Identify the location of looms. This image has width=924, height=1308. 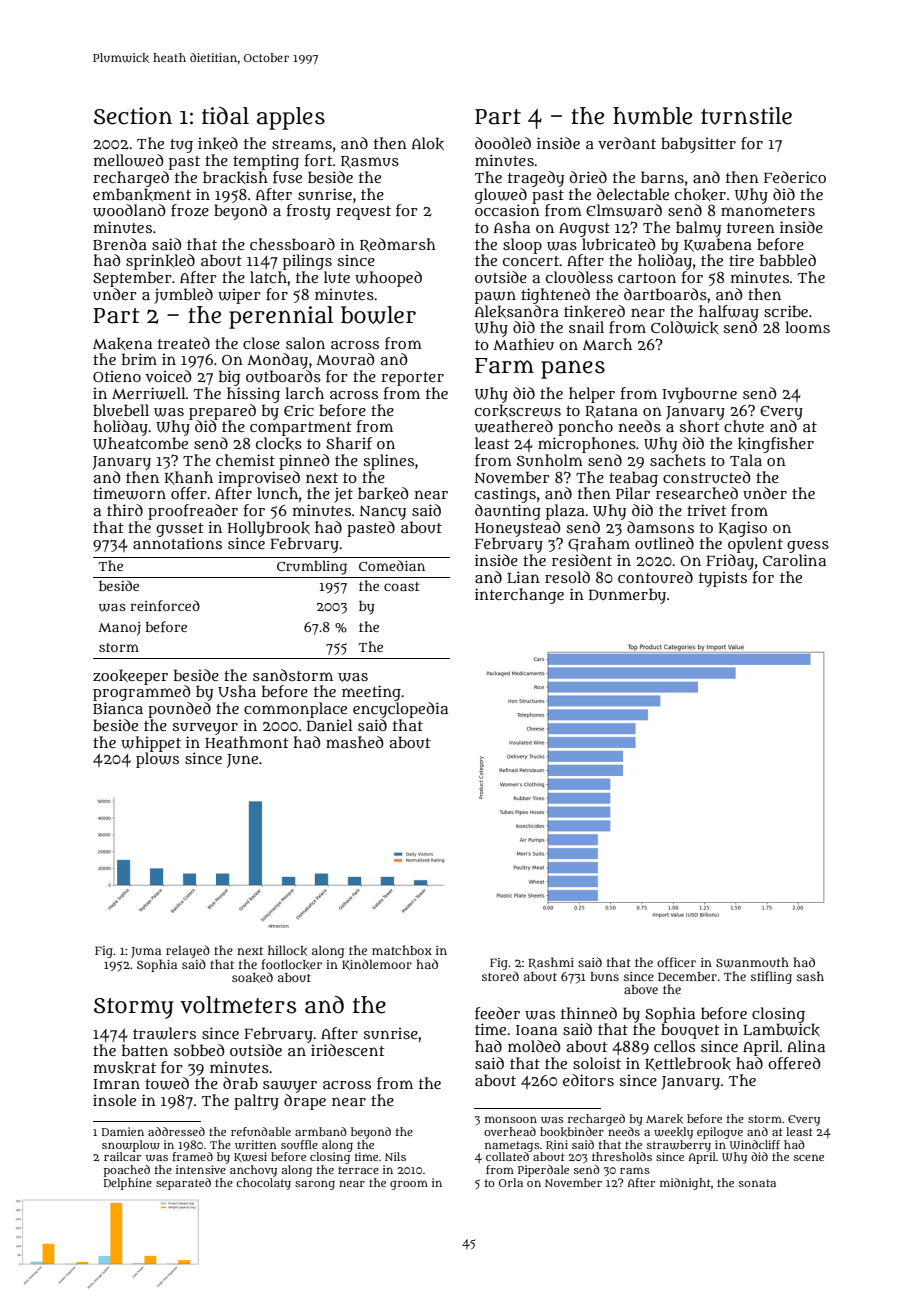
(807, 327).
